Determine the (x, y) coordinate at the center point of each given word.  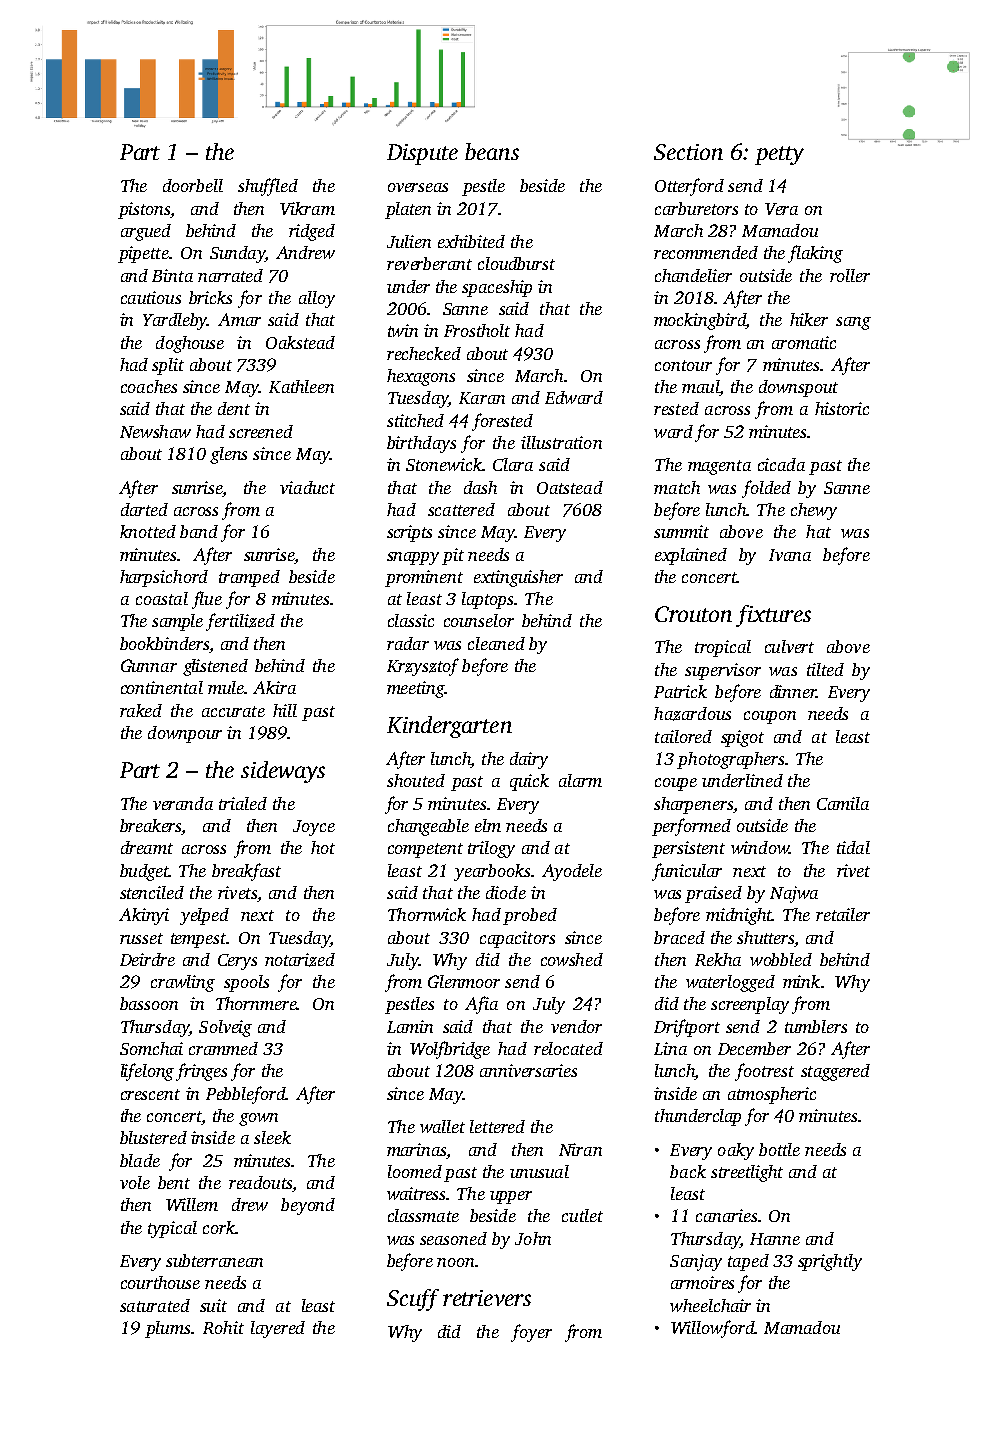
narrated (230, 275)
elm (488, 825)
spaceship (497, 288)
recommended (706, 252)
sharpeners (693, 805)
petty (779, 155)
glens (228, 455)
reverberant (429, 263)
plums (167, 1329)
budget (144, 872)
